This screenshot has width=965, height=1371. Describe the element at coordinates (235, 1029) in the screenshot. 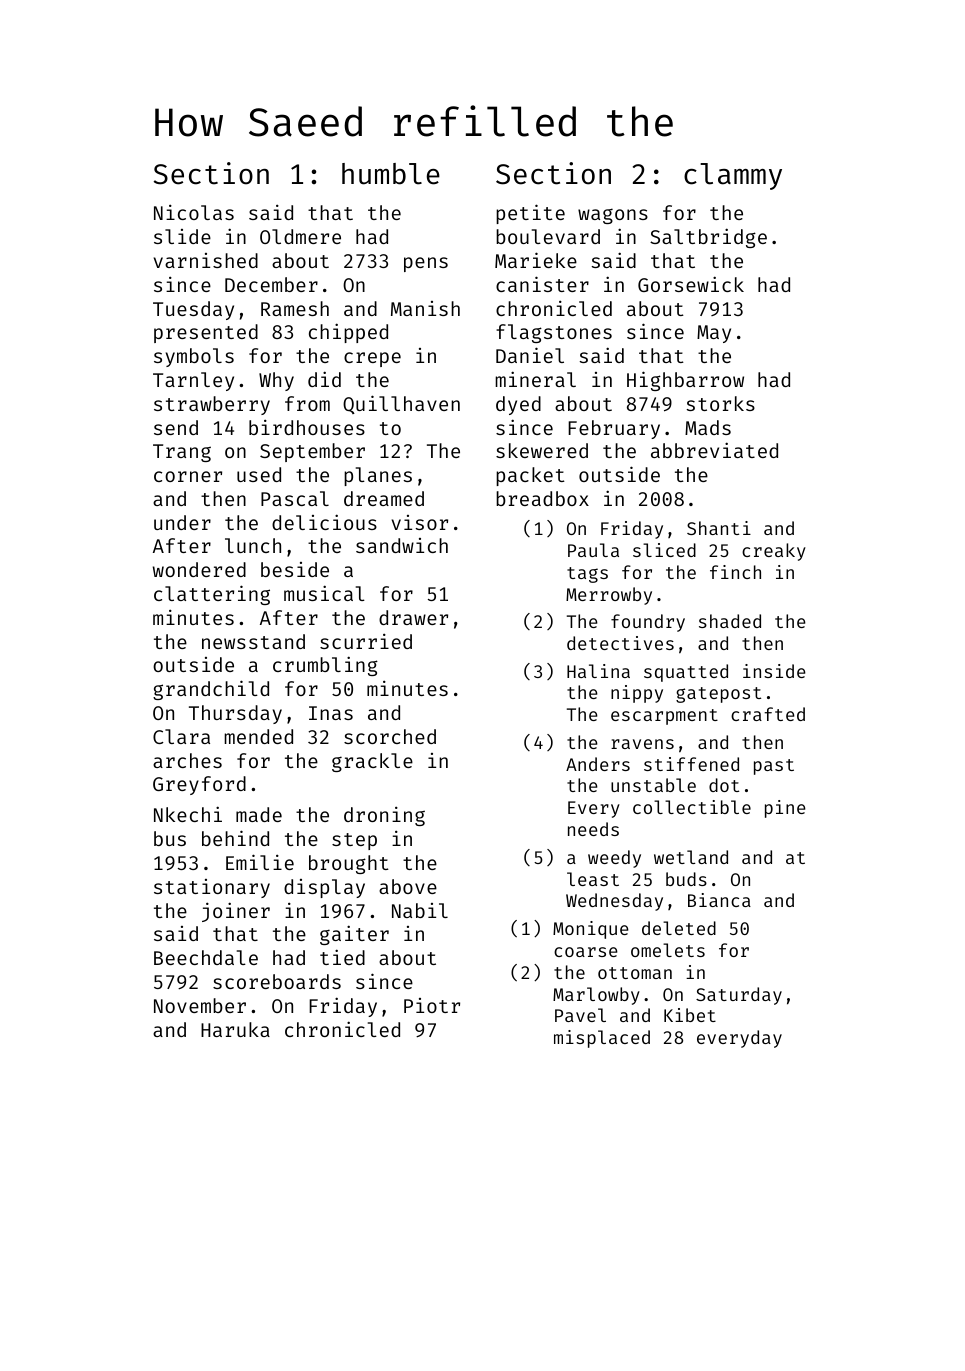

I see `Haruka` at that location.
